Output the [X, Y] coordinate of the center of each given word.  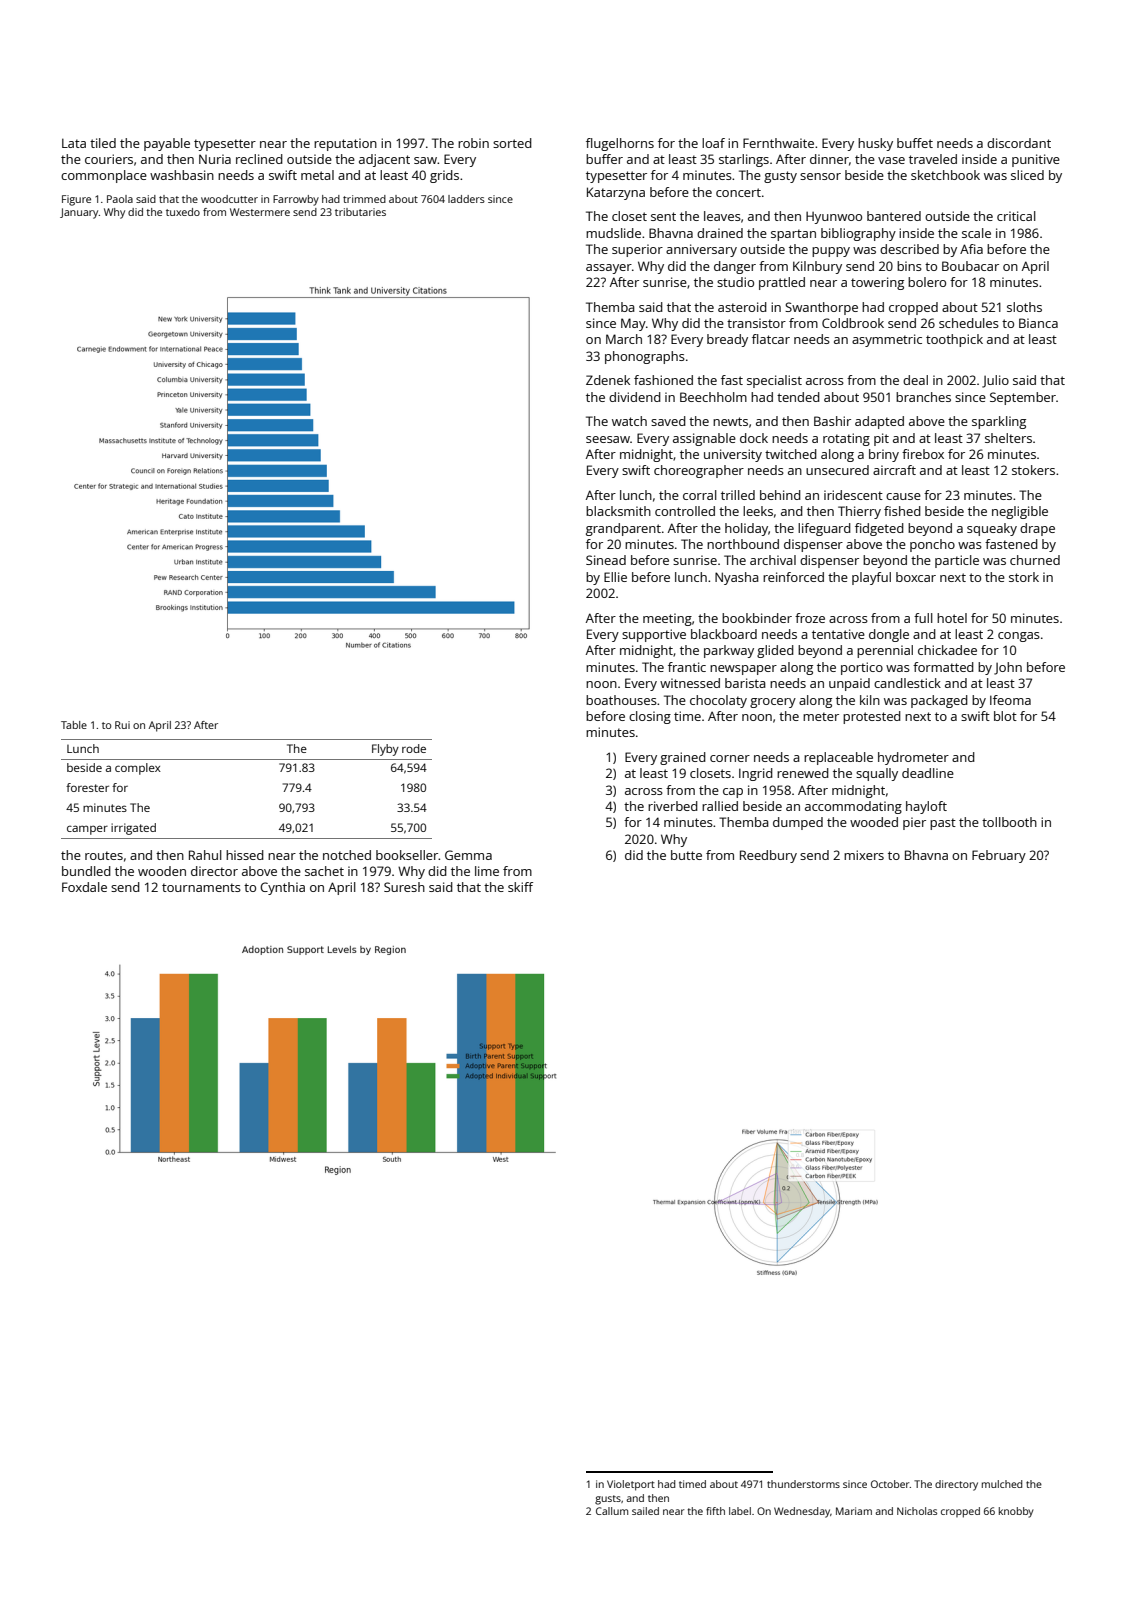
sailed [645, 1511]
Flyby [385, 750]
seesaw [608, 439]
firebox [923, 454]
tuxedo [183, 212]
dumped [798, 823]
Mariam [854, 1511]
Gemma [468, 855]
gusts [608, 1500]
